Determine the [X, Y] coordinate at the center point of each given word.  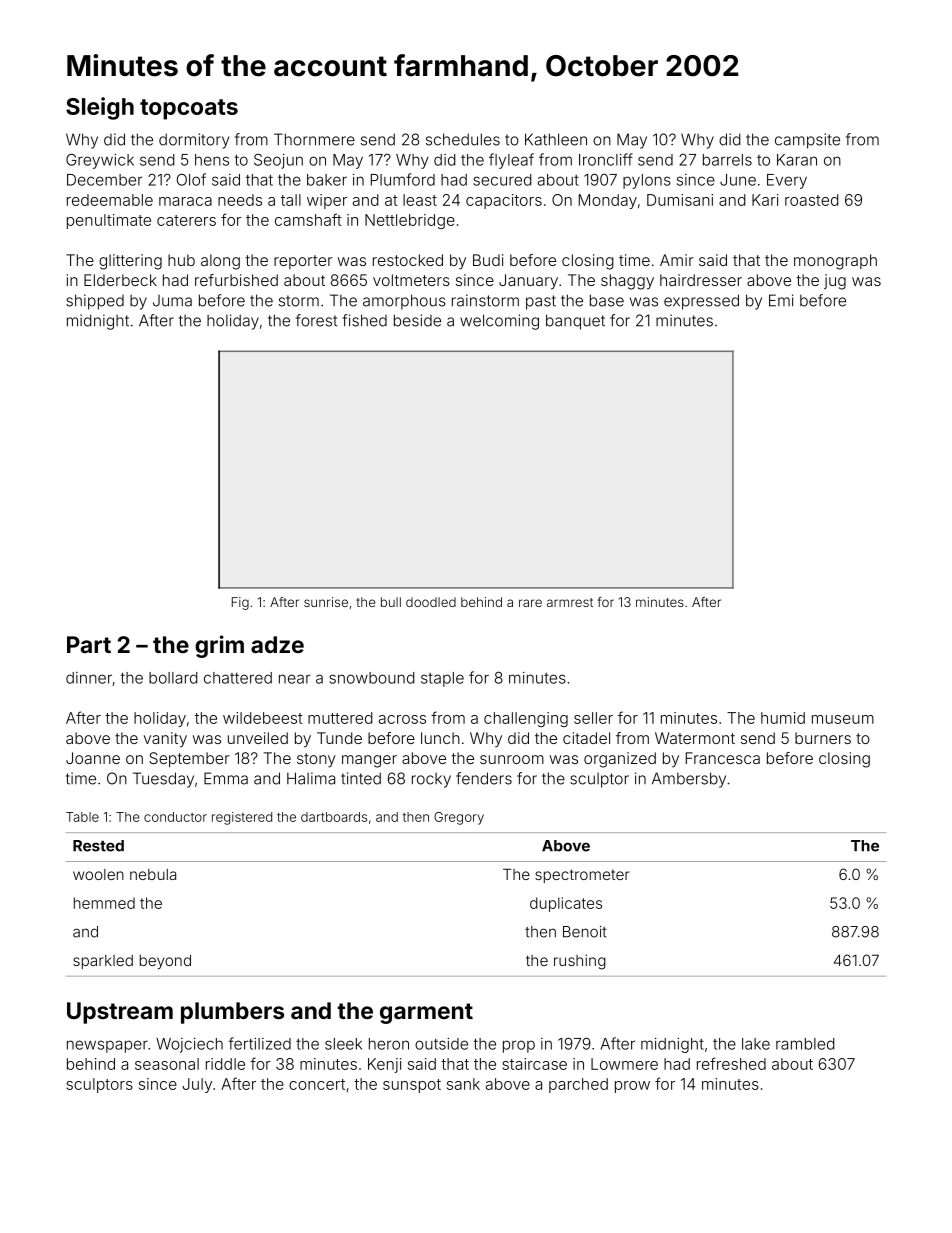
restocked [408, 260]
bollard [173, 678]
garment [426, 1013]
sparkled [103, 962]
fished [364, 320]
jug [835, 282]
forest [316, 320]
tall [291, 200]
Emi [781, 300]
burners [823, 738]
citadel [586, 738]
